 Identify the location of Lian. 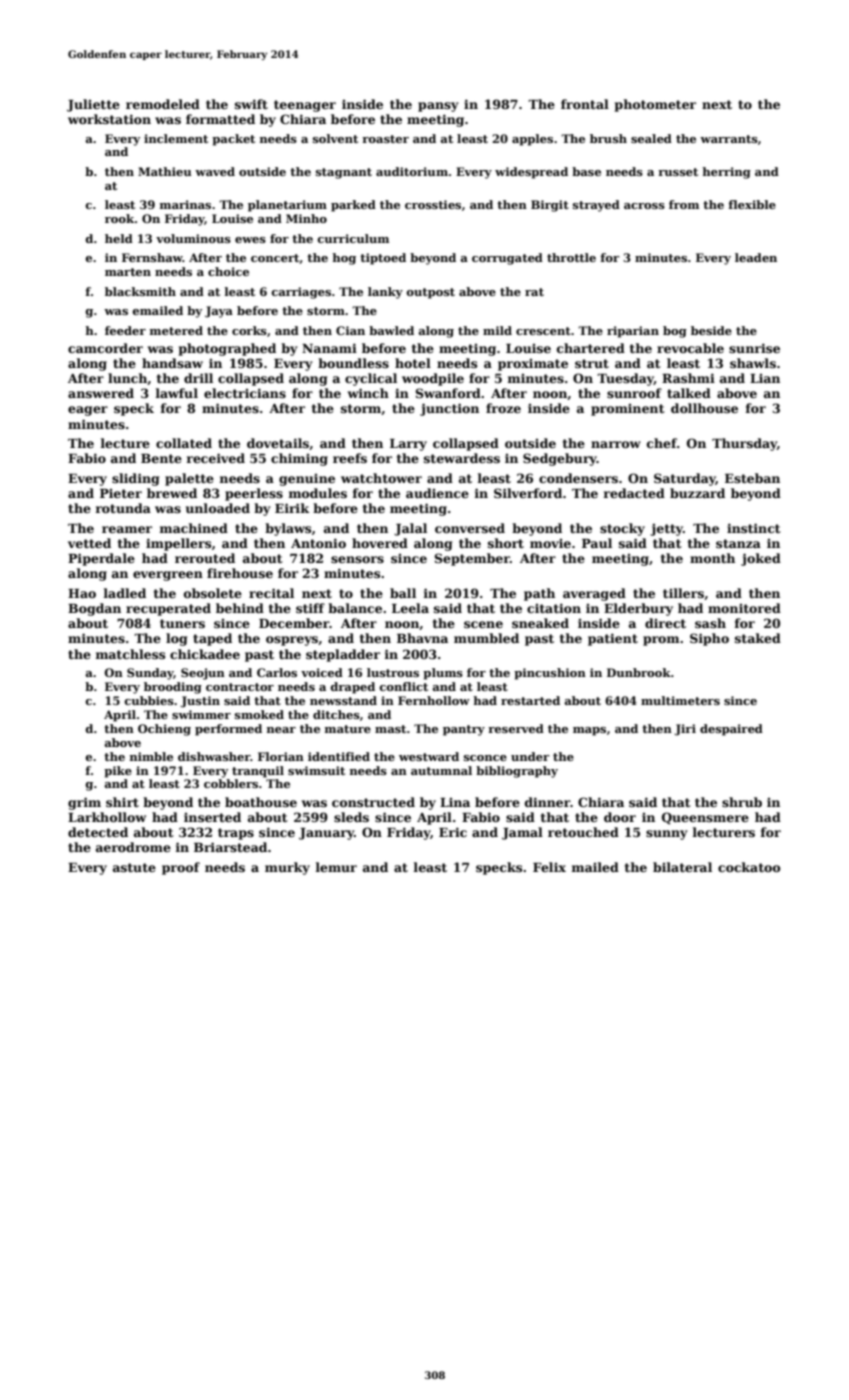
(765, 378).
